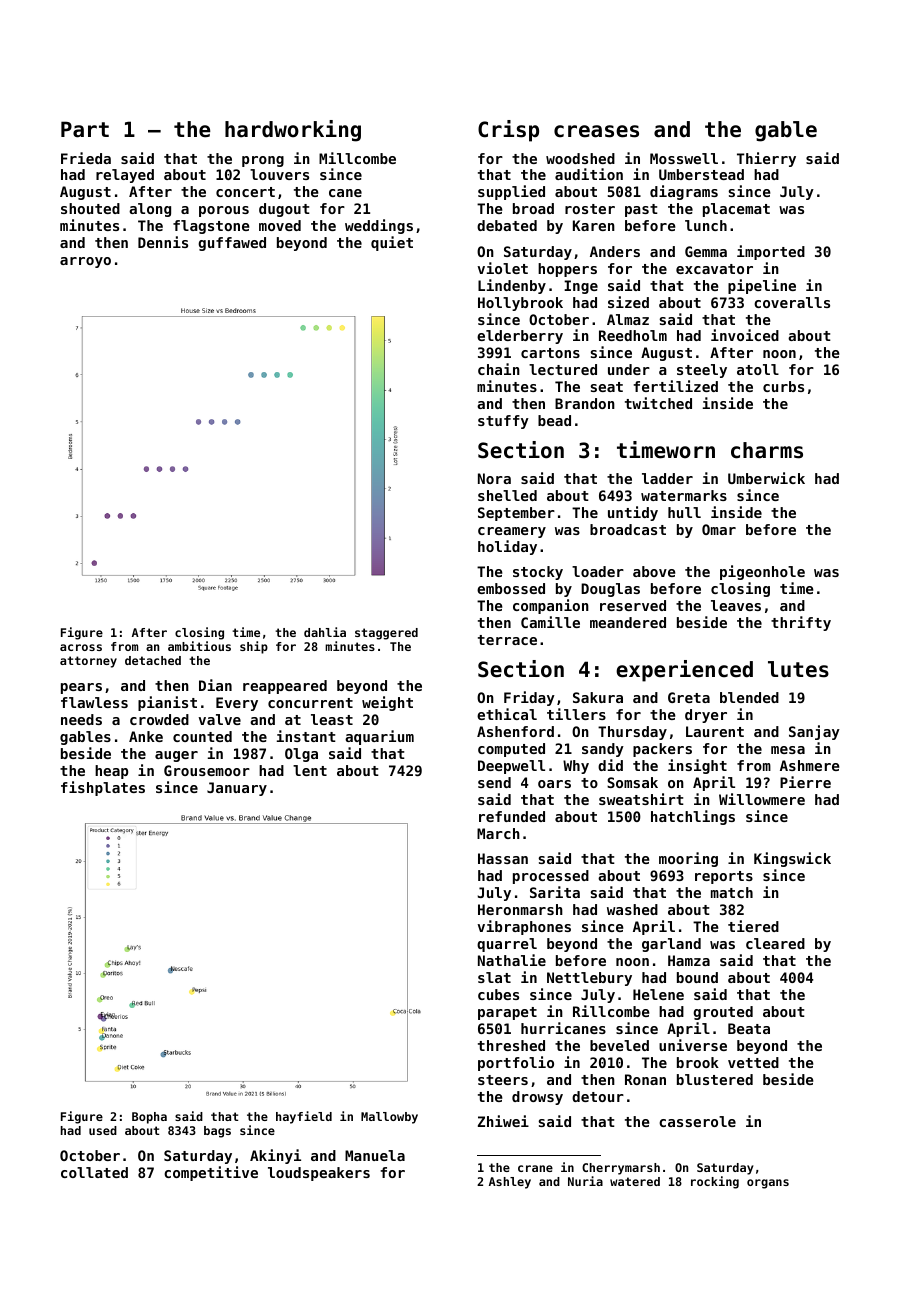  Describe the element at coordinates (507, 714) in the screenshot. I see `ethical` at that location.
